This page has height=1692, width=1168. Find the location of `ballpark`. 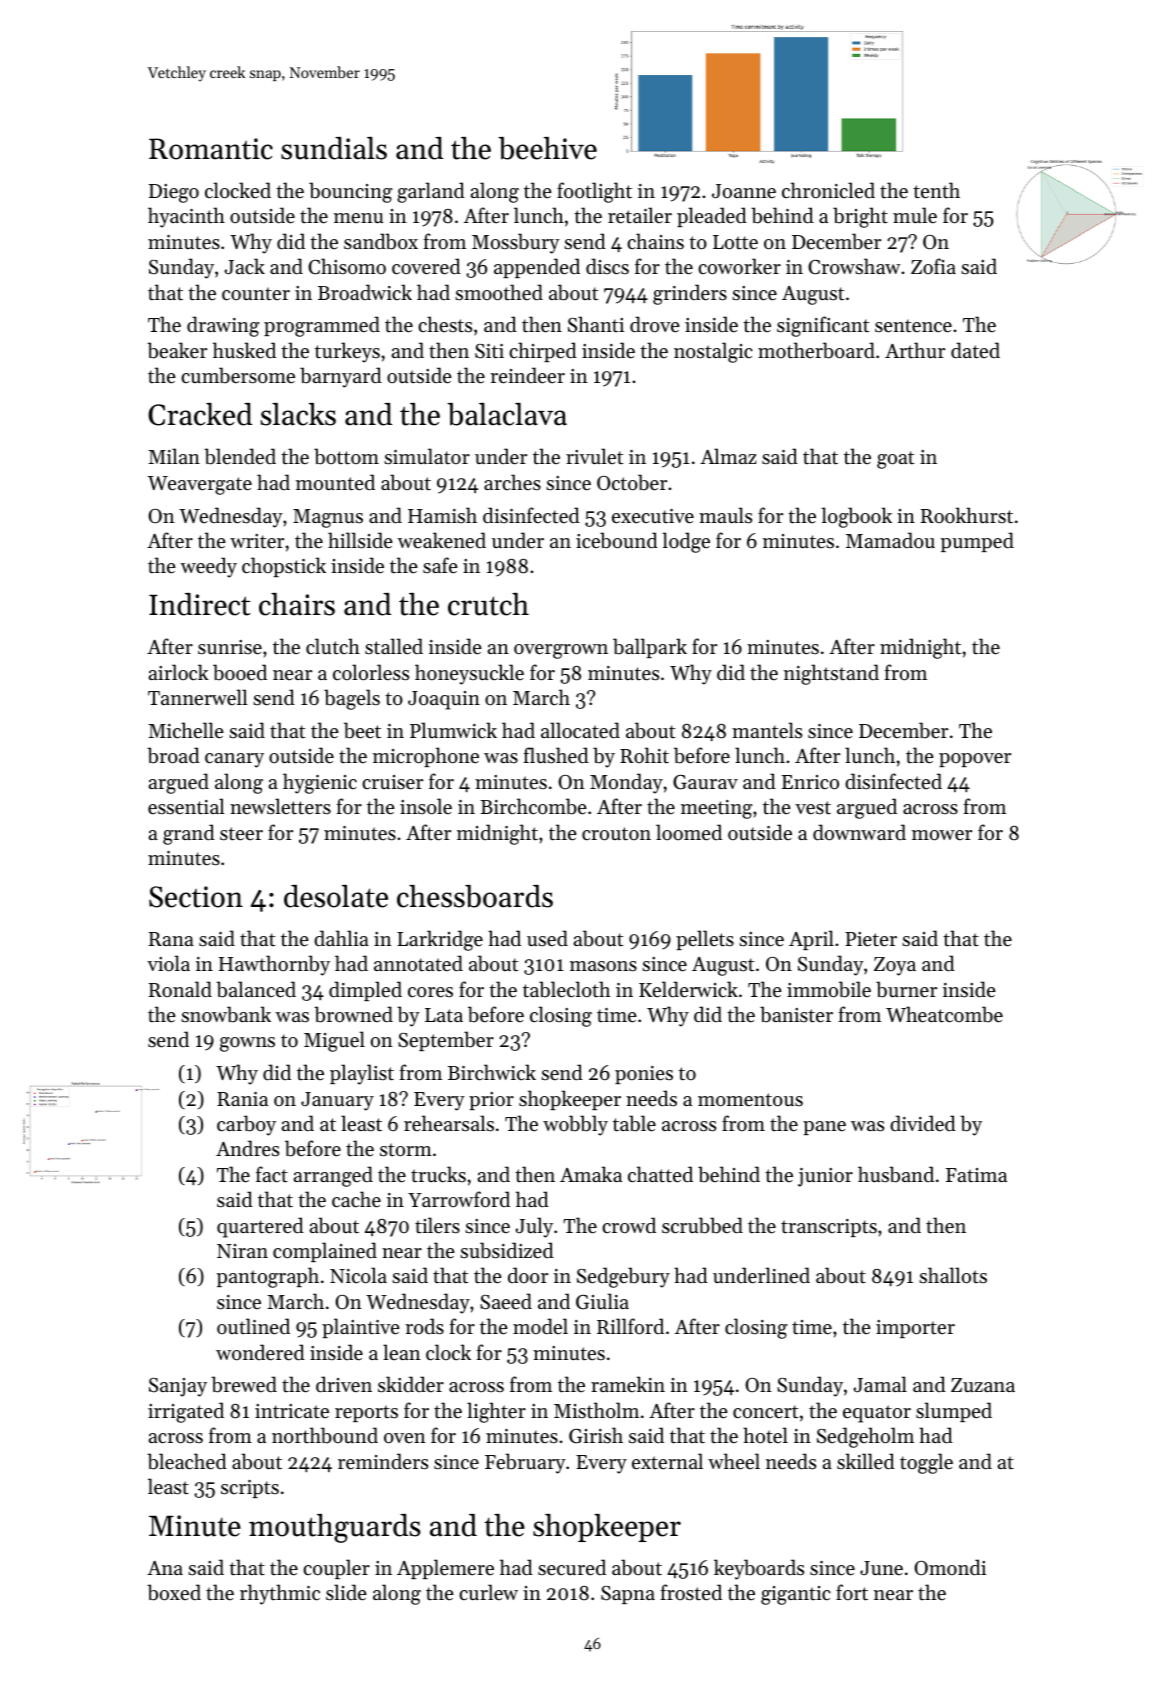

ballpark is located at coordinates (650, 648).
